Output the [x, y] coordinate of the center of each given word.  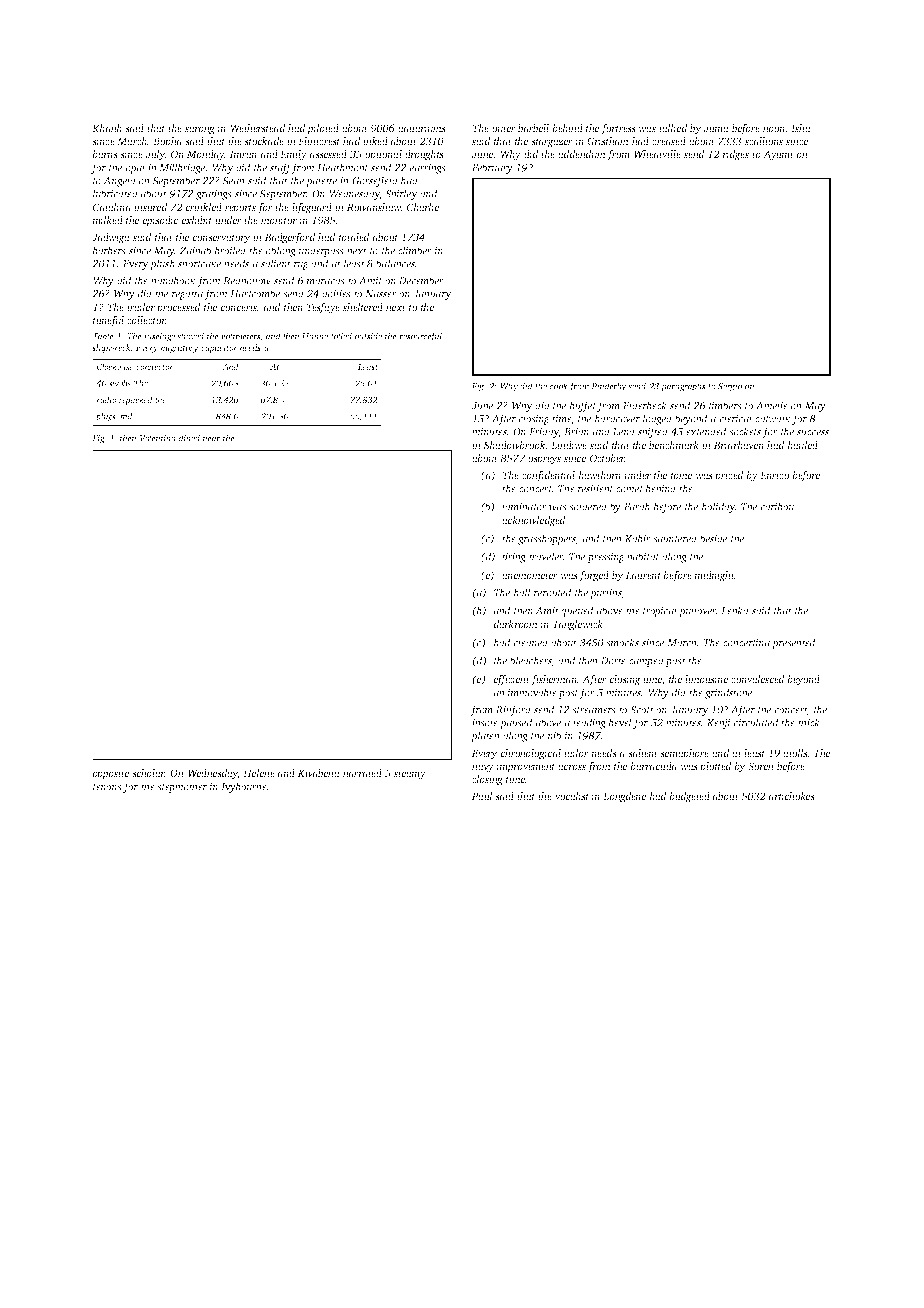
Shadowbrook [514, 445]
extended [706, 431]
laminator [524, 506]
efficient [512, 680]
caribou [777, 506]
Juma [716, 128]
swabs [120, 383]
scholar [148, 773]
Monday [205, 155]
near [211, 439]
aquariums [422, 129]
